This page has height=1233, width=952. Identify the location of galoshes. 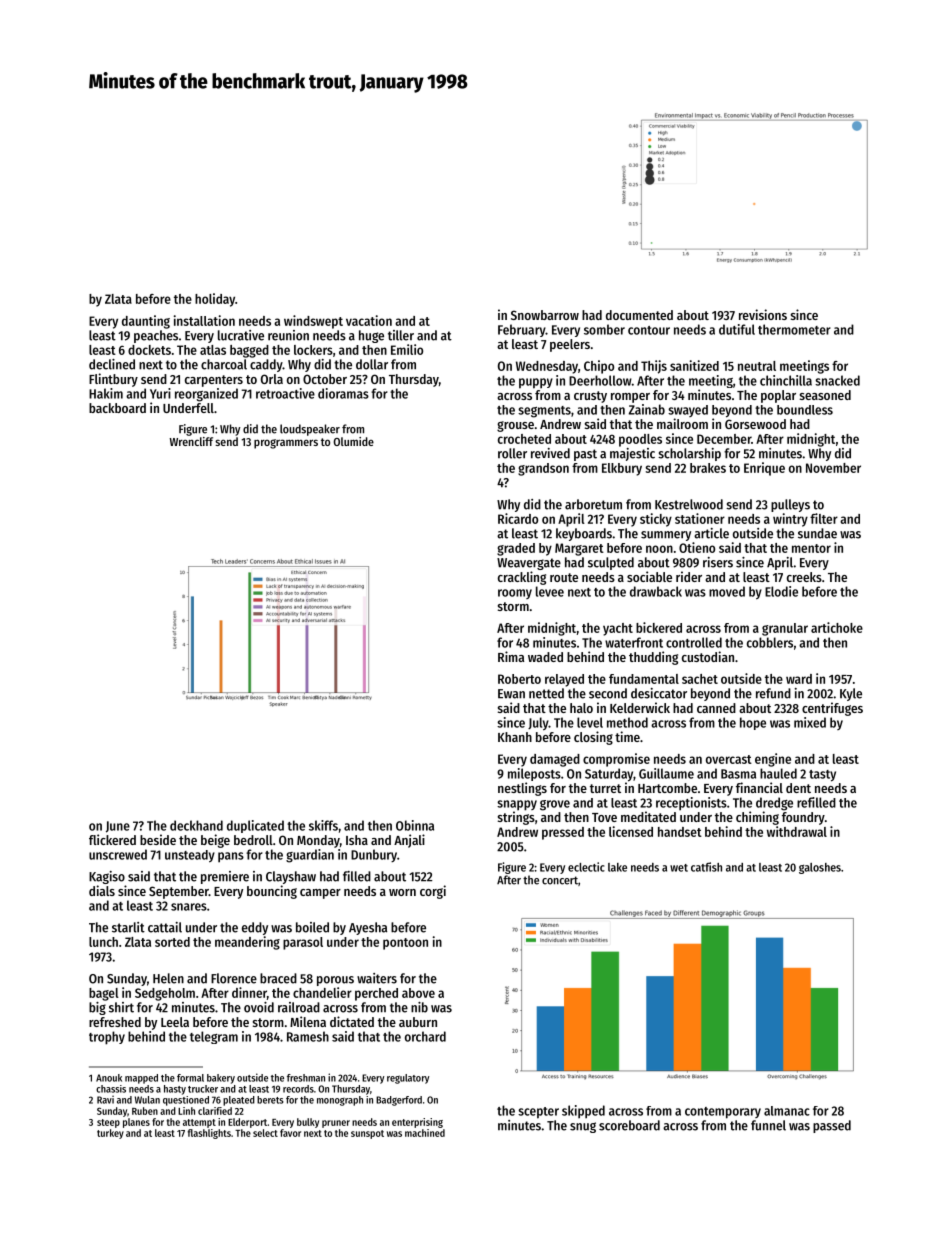
(820, 868).
